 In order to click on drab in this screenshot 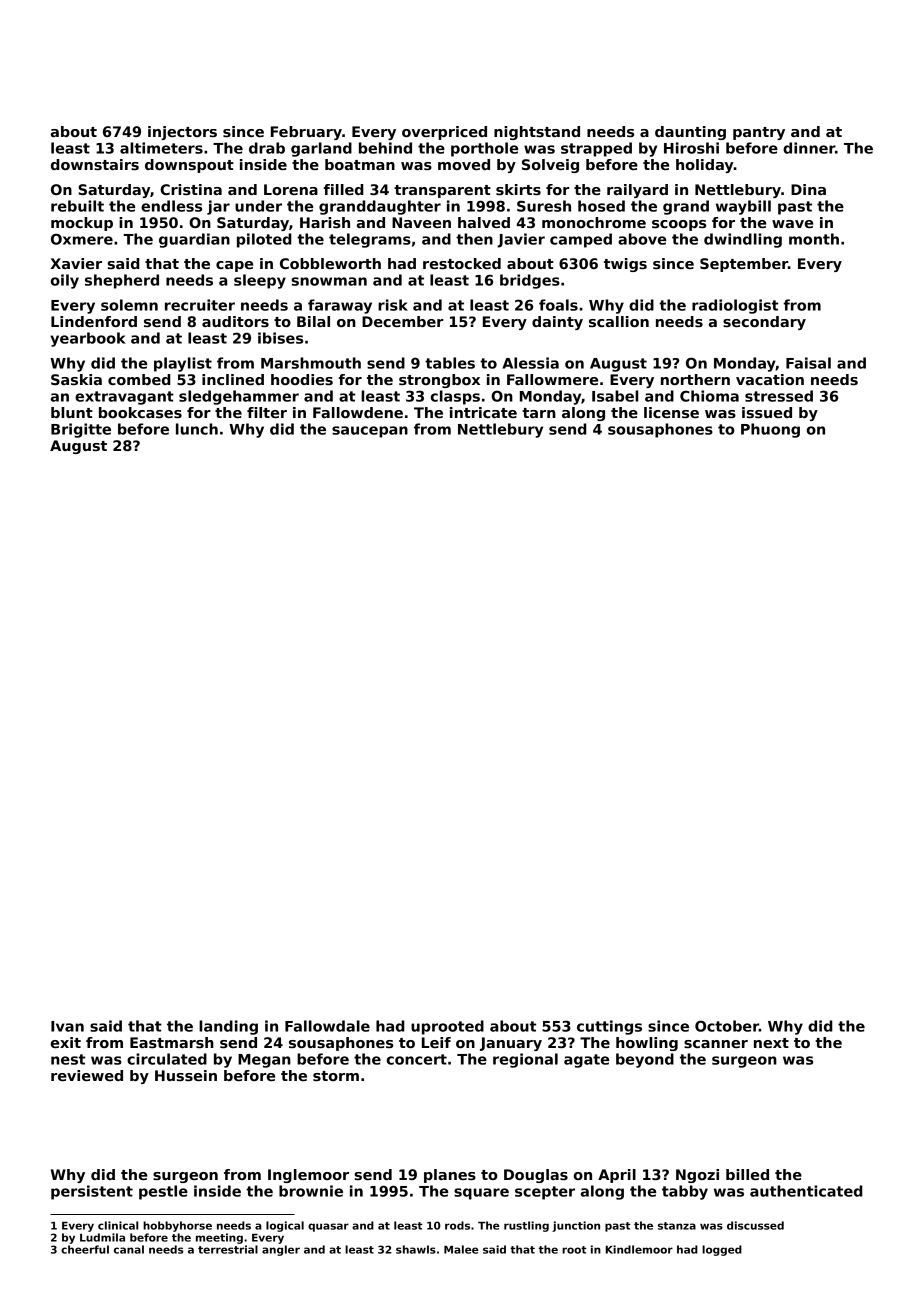, I will do `click(267, 148)`.
